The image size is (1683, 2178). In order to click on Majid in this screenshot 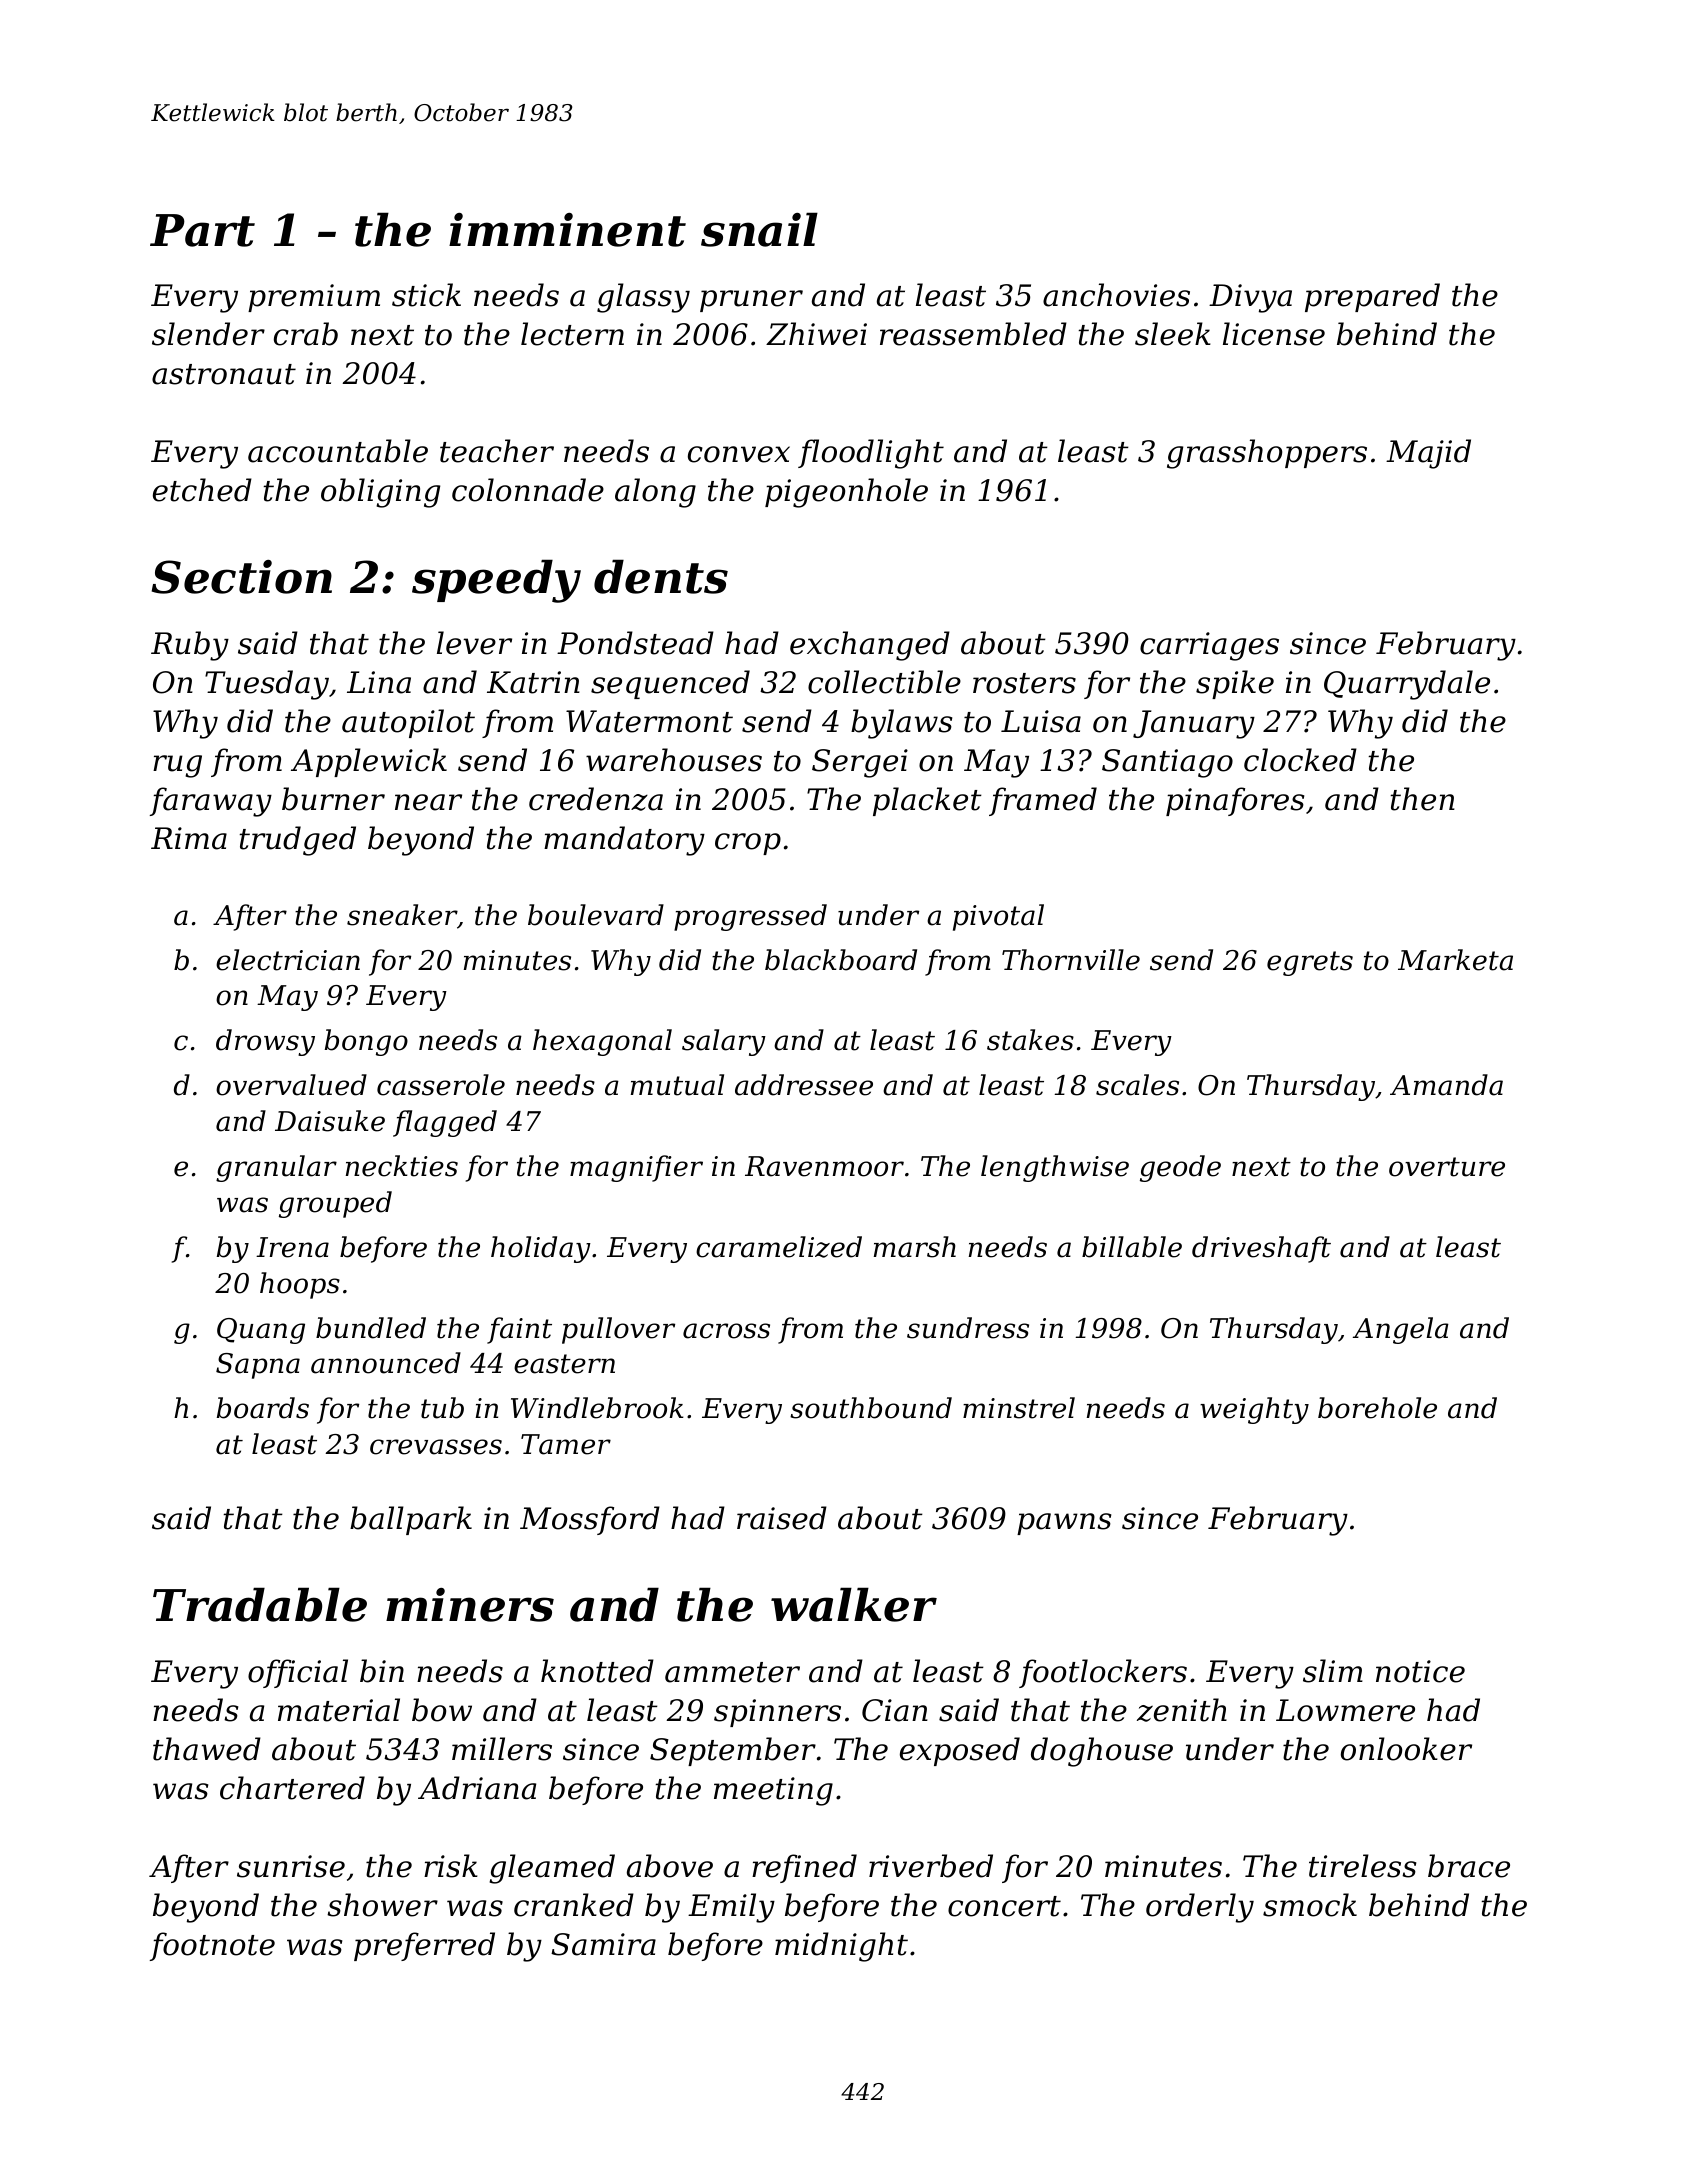, I will do `click(1428, 454)`.
